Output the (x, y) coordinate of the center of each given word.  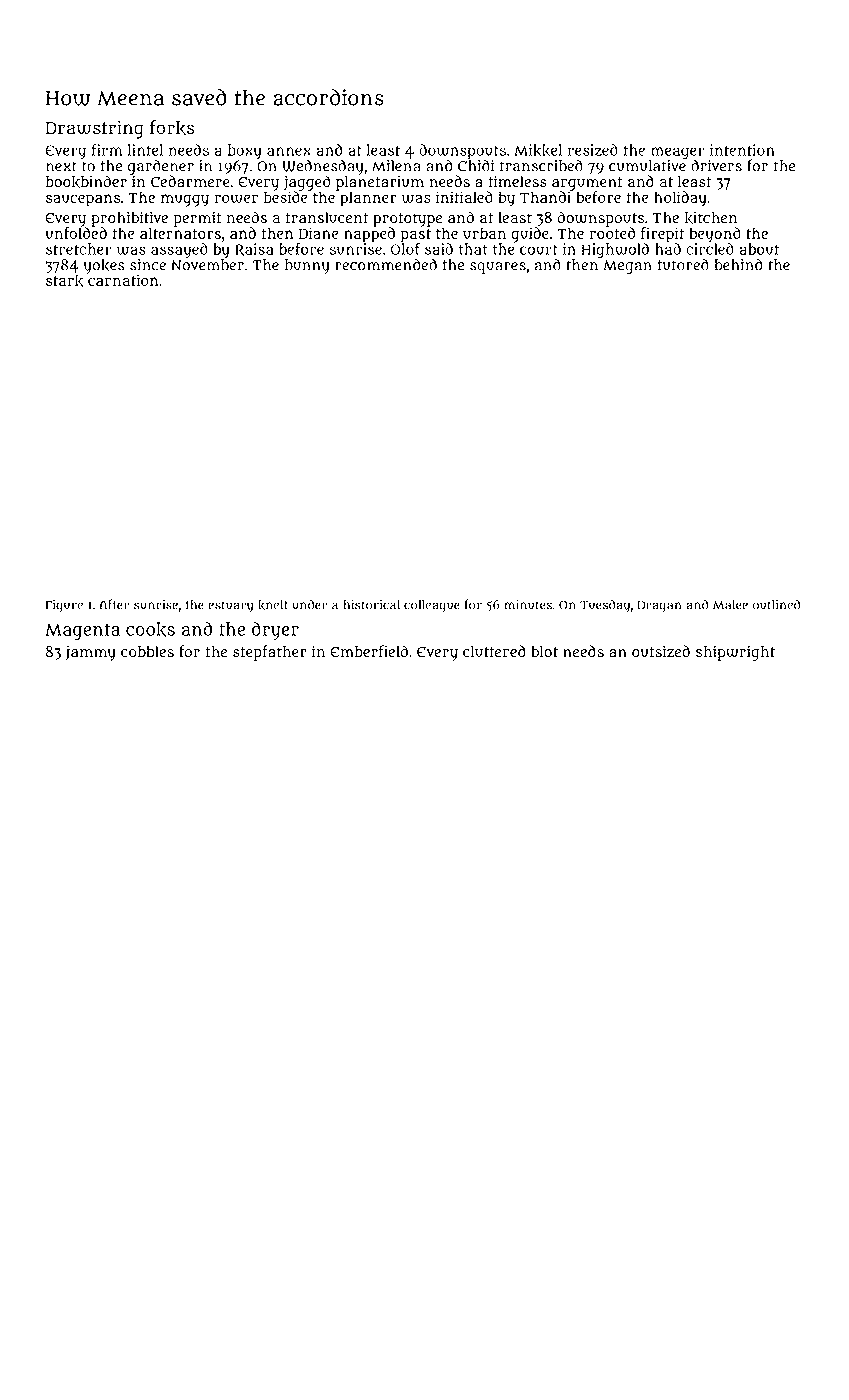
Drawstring (94, 129)
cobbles (147, 652)
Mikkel (538, 150)
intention (742, 150)
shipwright (735, 653)
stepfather (270, 653)
